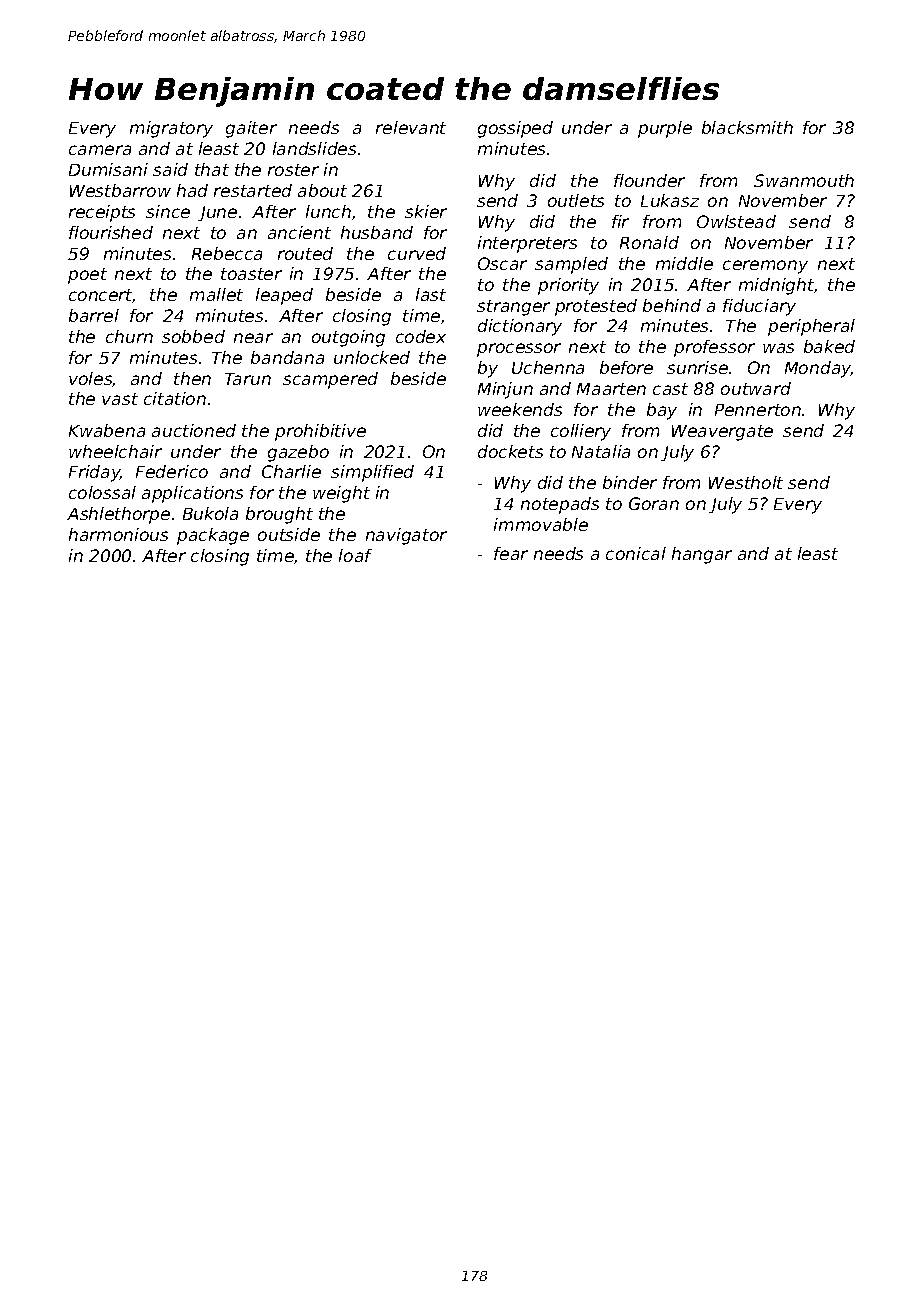 This screenshot has height=1308, width=924. What do you see at coordinates (171, 129) in the screenshot?
I see `migratory` at bounding box center [171, 129].
